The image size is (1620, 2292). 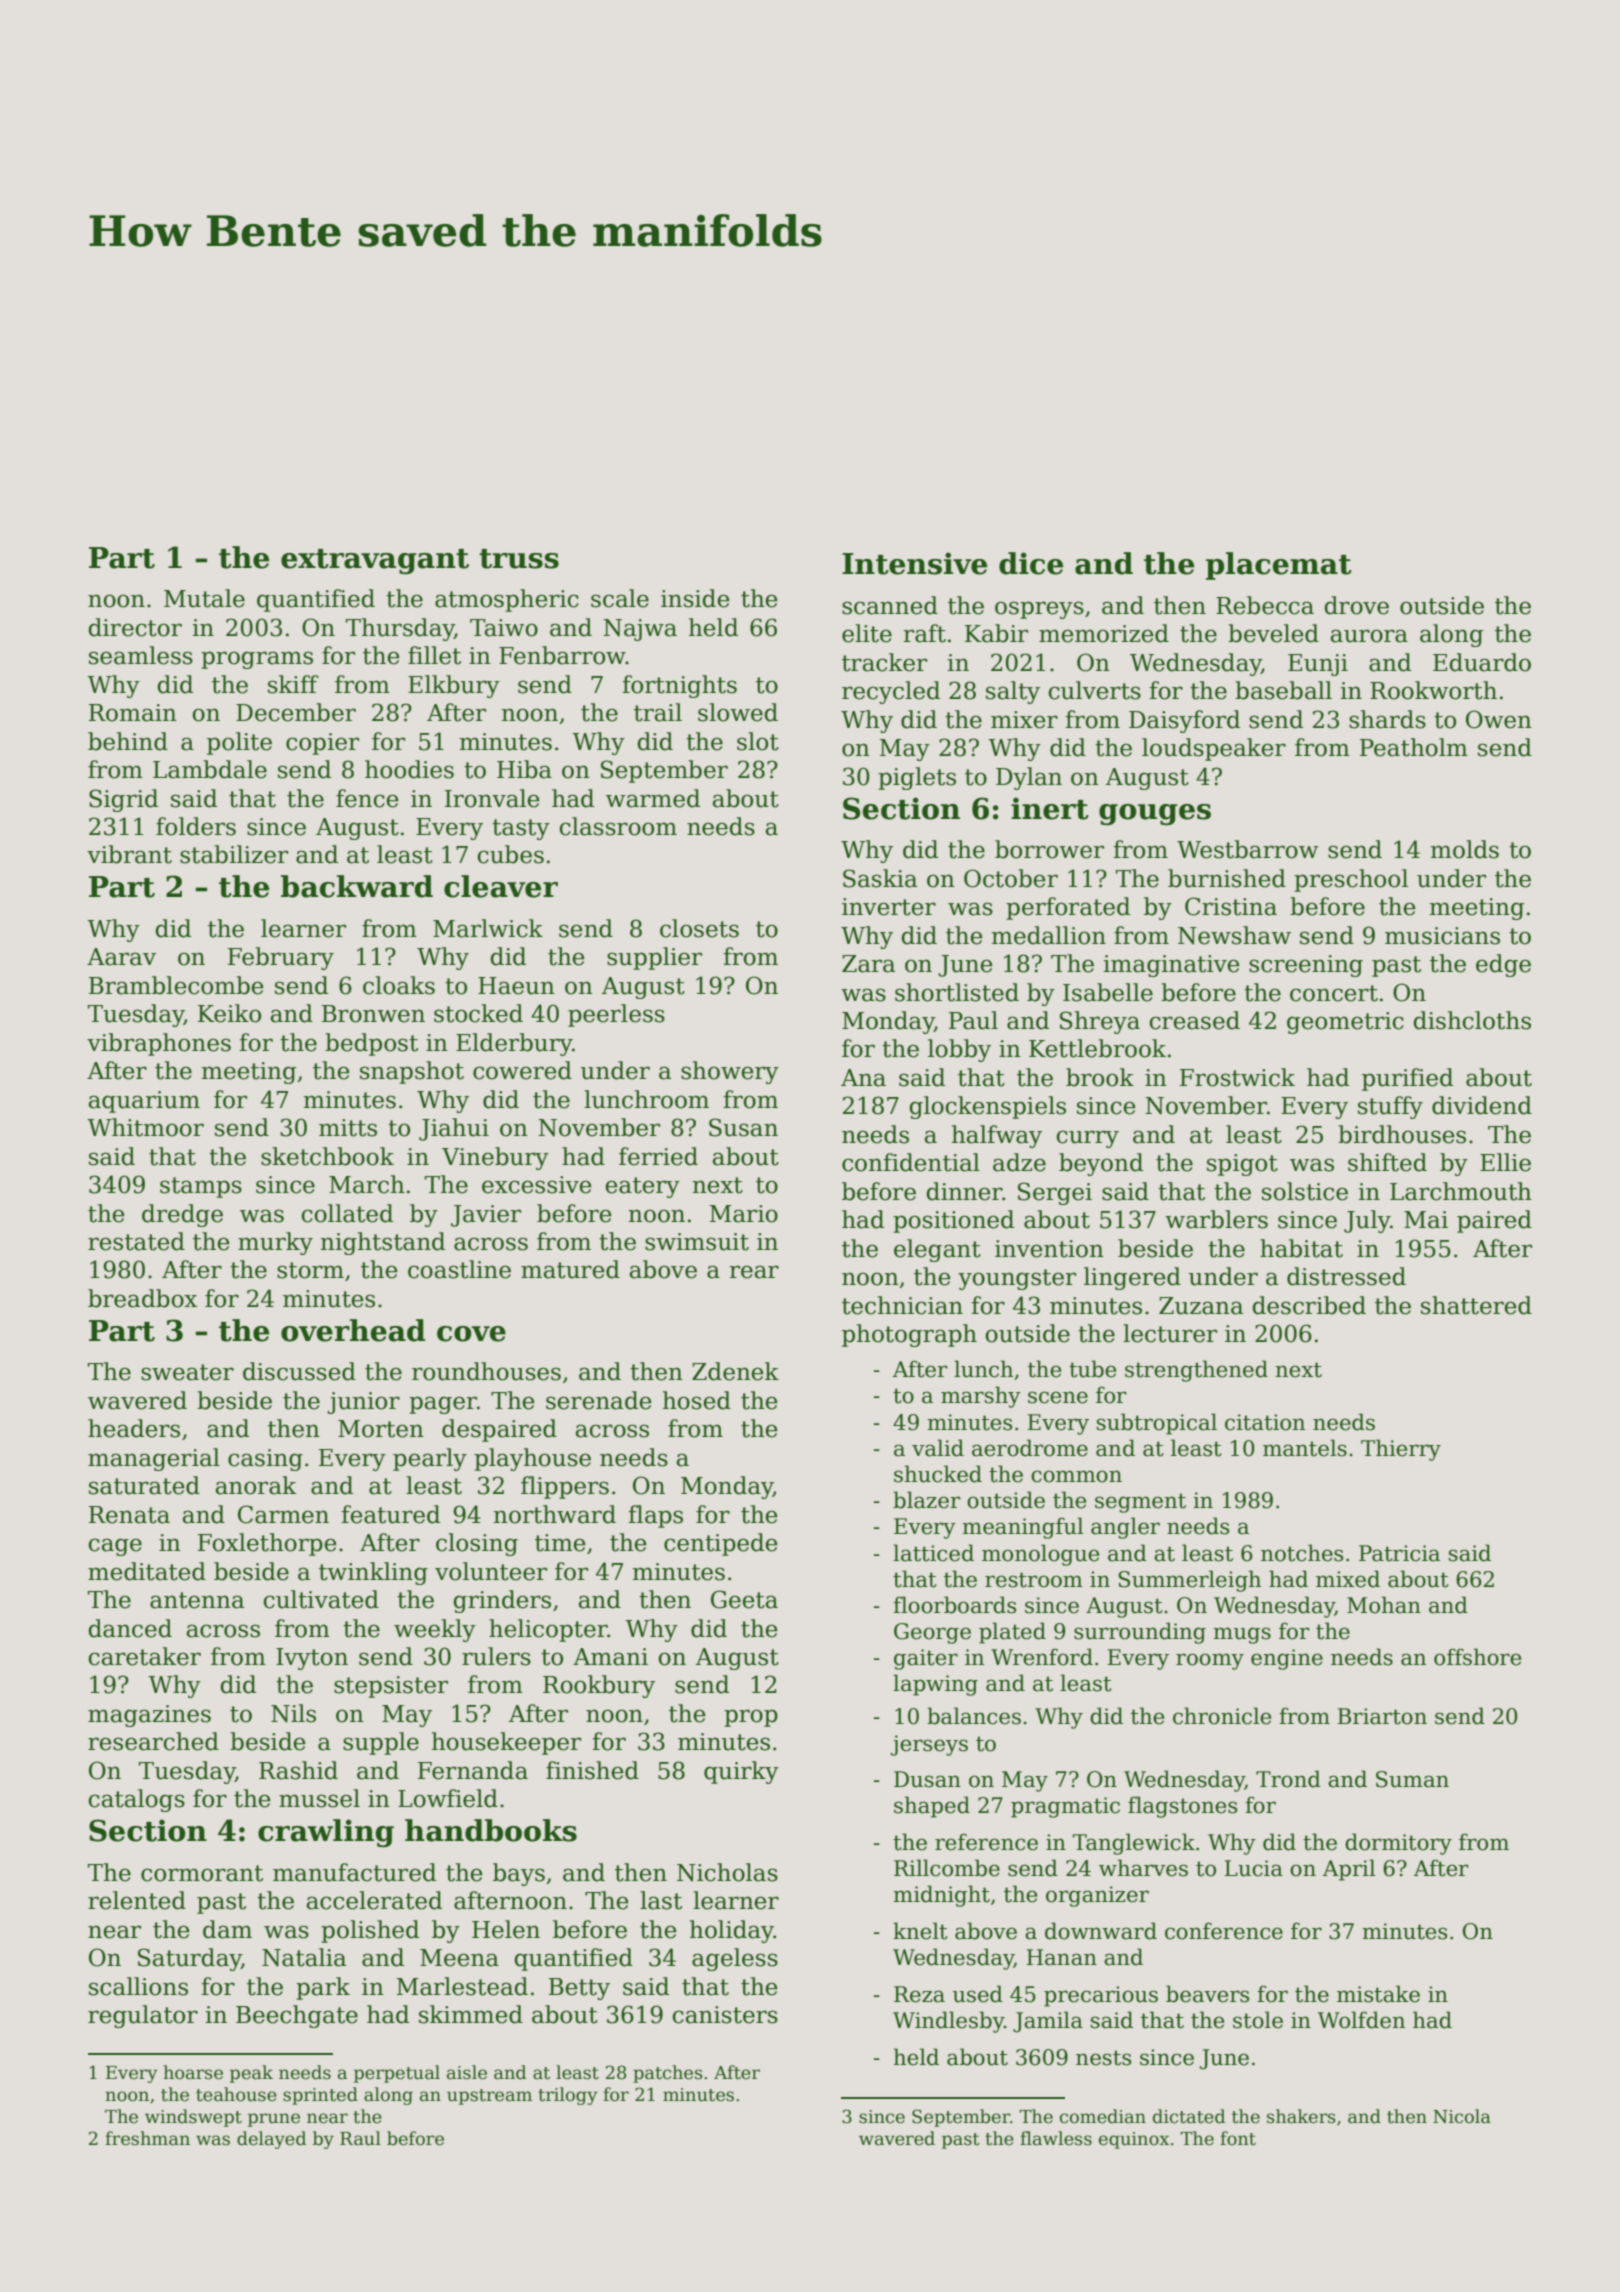 I want to click on dam, so click(x=227, y=1929).
